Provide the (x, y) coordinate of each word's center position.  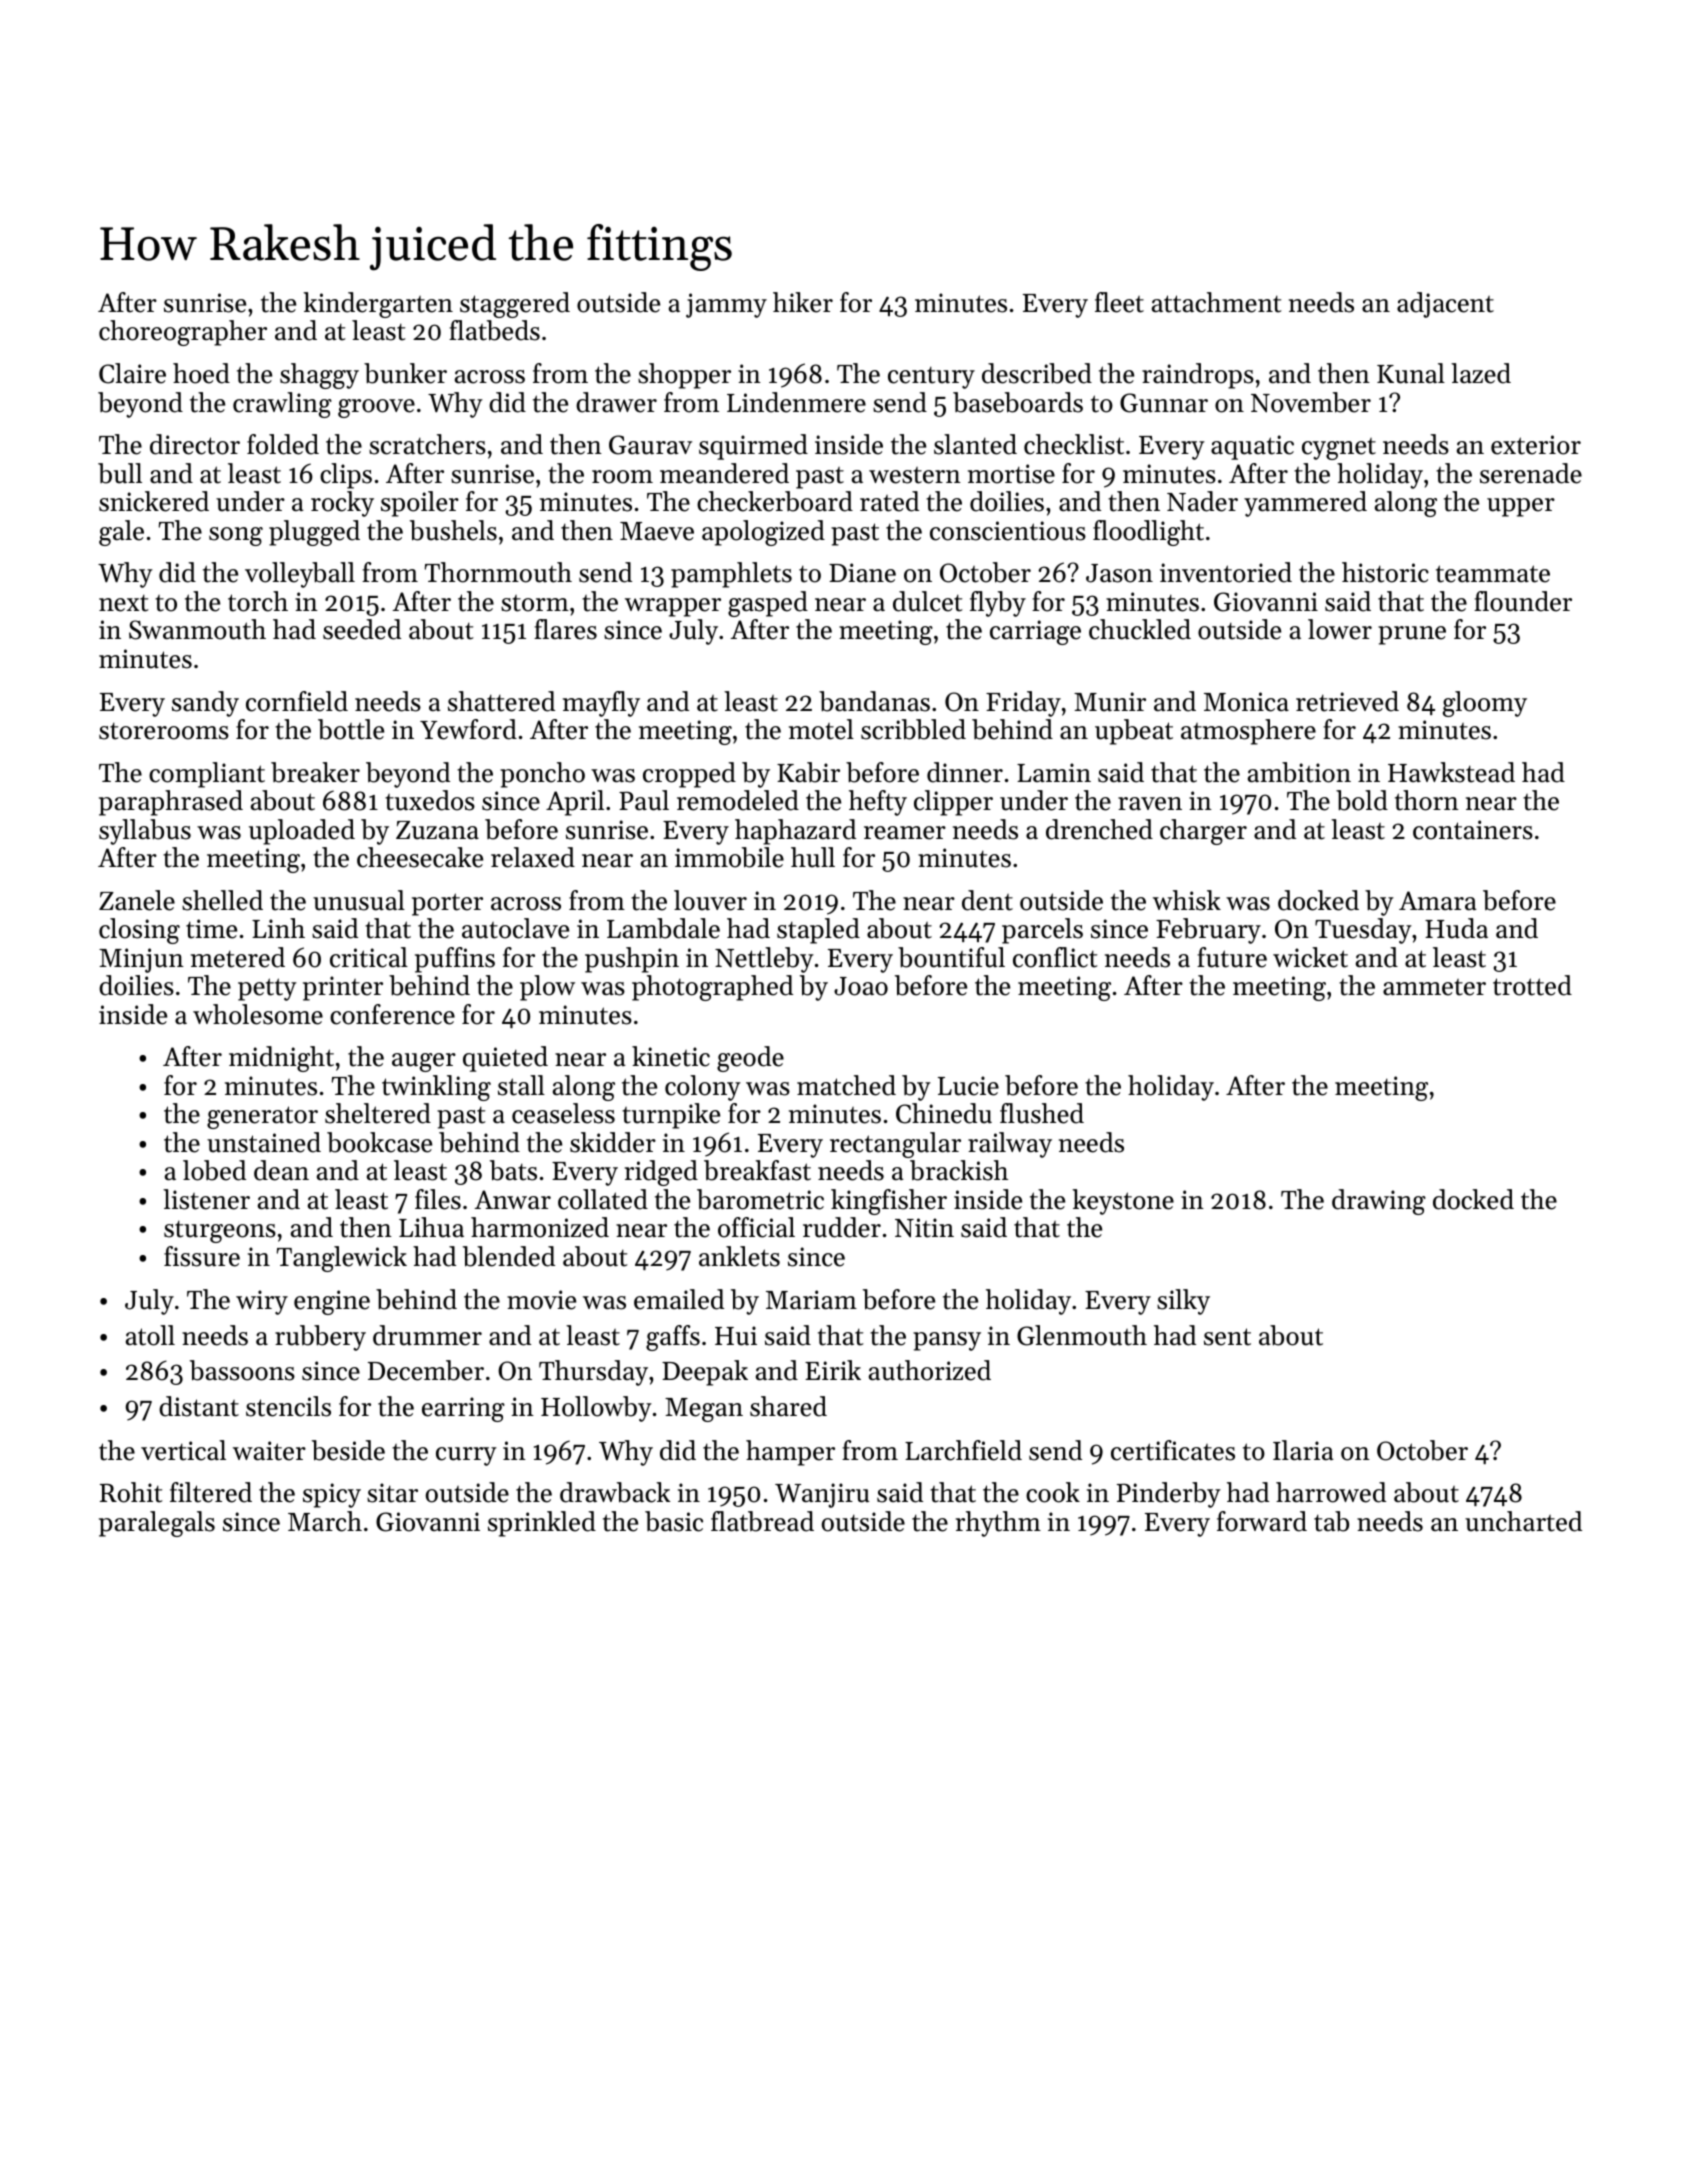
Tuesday (1363, 931)
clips (346, 476)
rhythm (998, 1524)
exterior (1536, 445)
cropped (689, 775)
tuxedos (430, 800)
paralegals (157, 1524)
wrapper (673, 607)
